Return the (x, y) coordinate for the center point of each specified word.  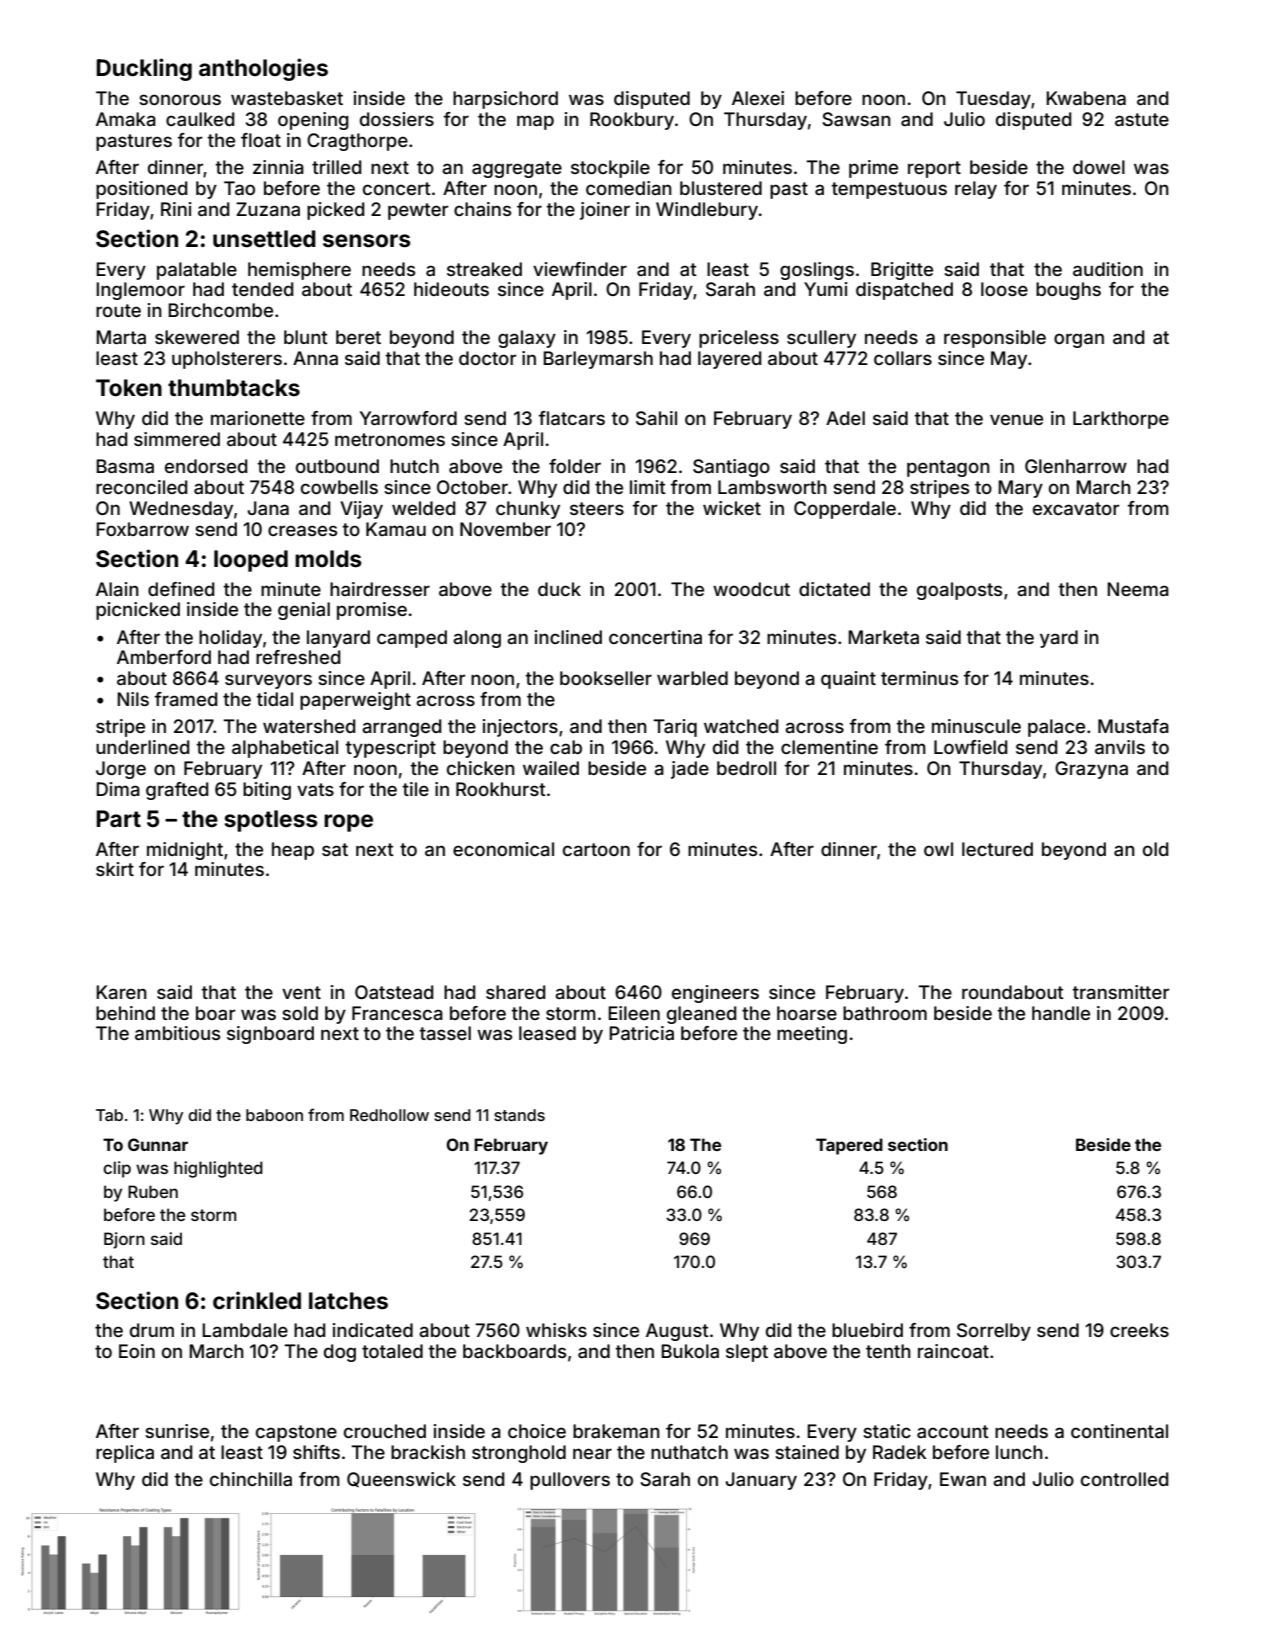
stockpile (610, 169)
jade (690, 770)
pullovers (570, 1481)
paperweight (355, 701)
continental (1119, 1431)
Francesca (397, 1013)
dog (340, 1353)
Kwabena (1086, 98)
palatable (197, 271)
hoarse (807, 1013)
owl (938, 849)
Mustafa (1133, 726)
